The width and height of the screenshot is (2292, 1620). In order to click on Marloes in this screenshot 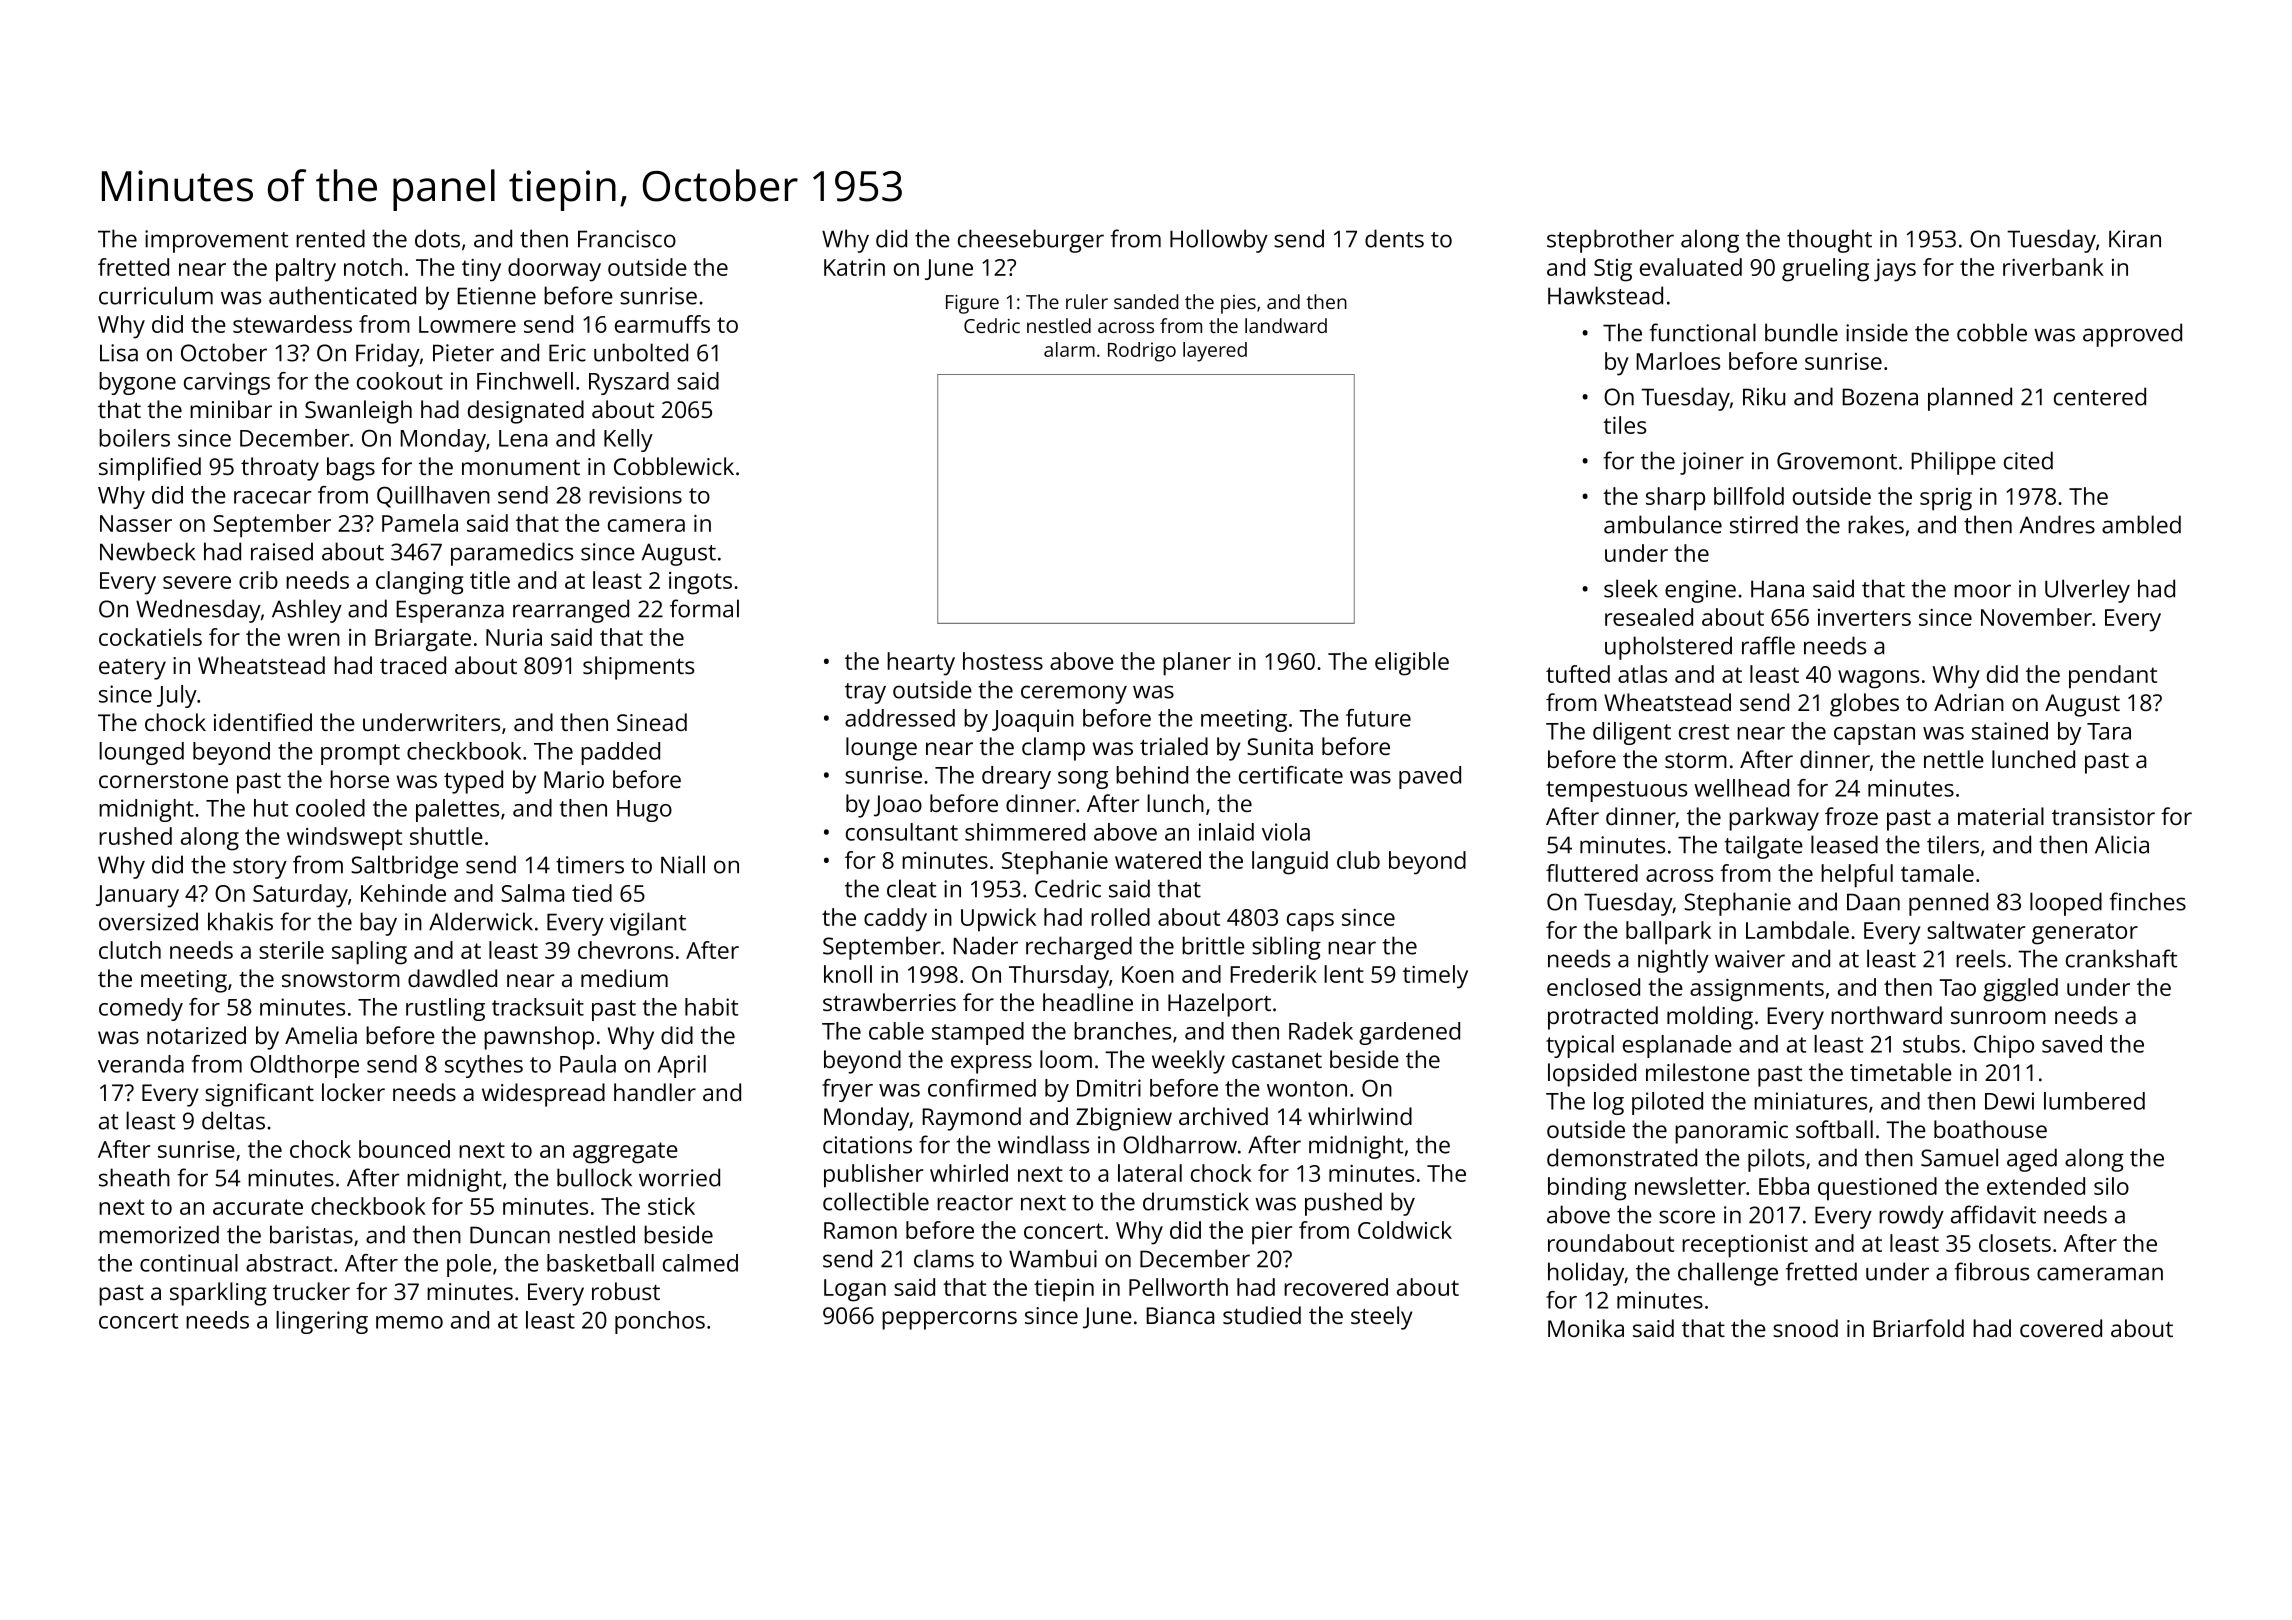, I will do `click(1678, 361)`.
